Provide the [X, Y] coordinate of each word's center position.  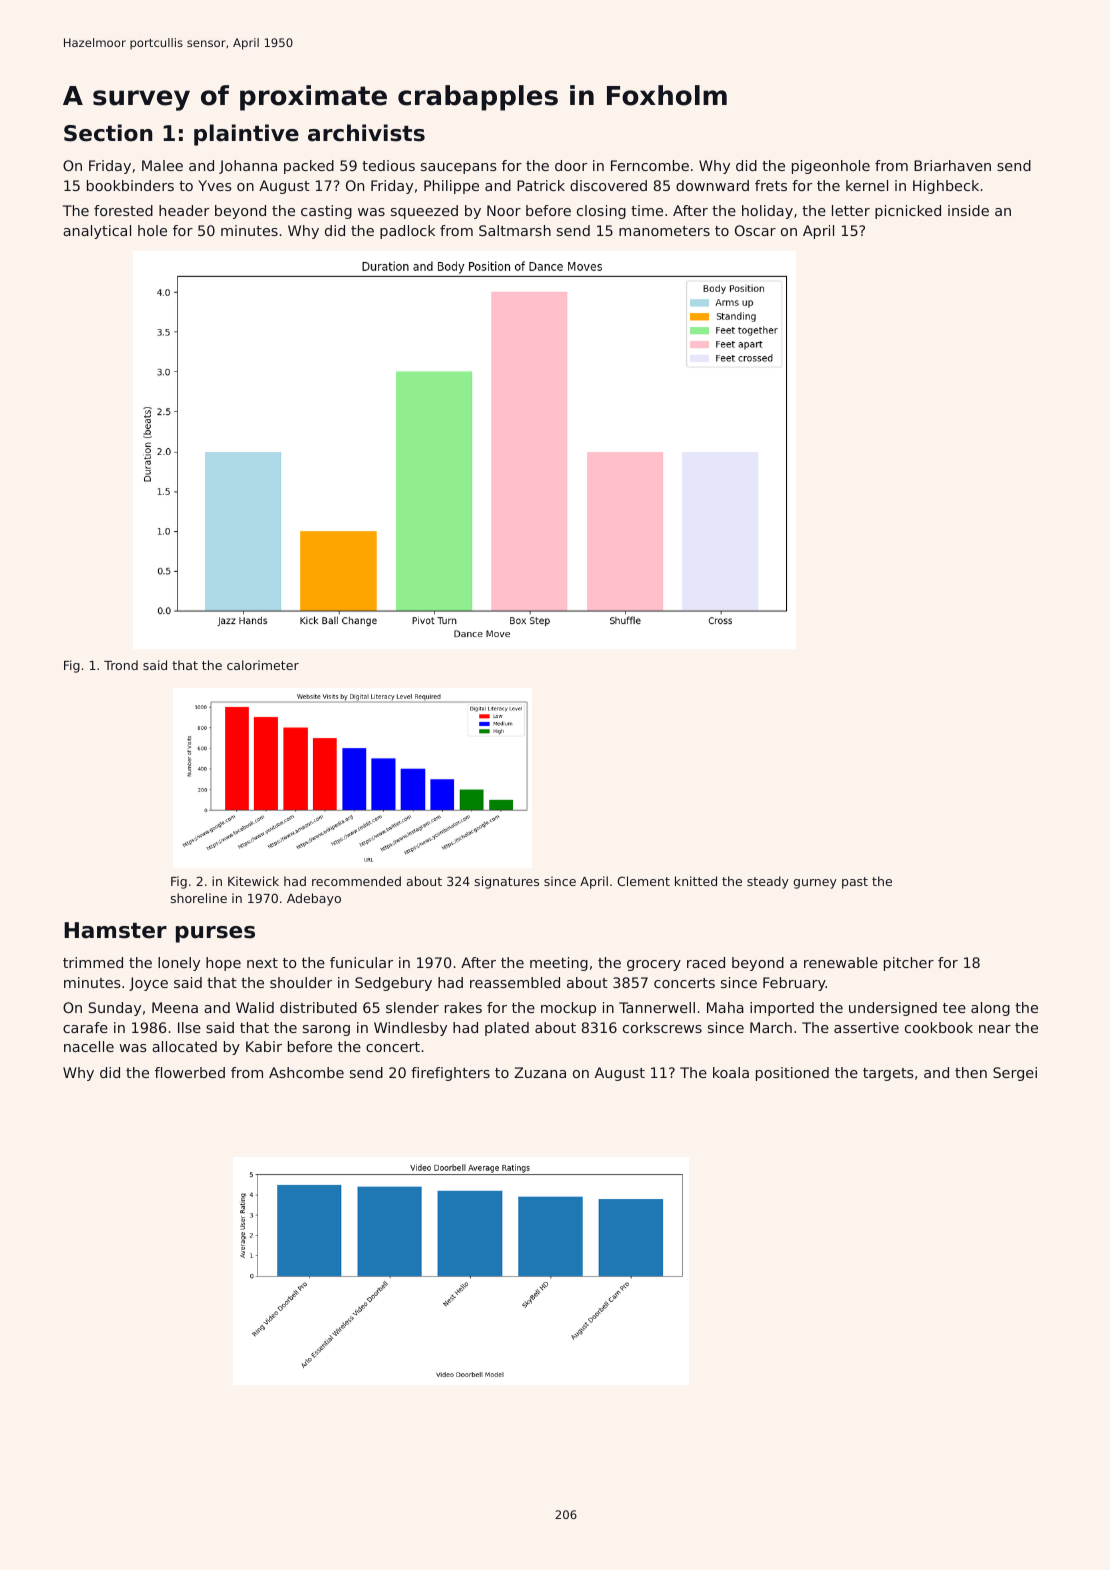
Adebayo [314, 899]
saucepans [459, 168]
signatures [506, 882]
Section [108, 133]
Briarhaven [952, 165]
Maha [725, 1007]
